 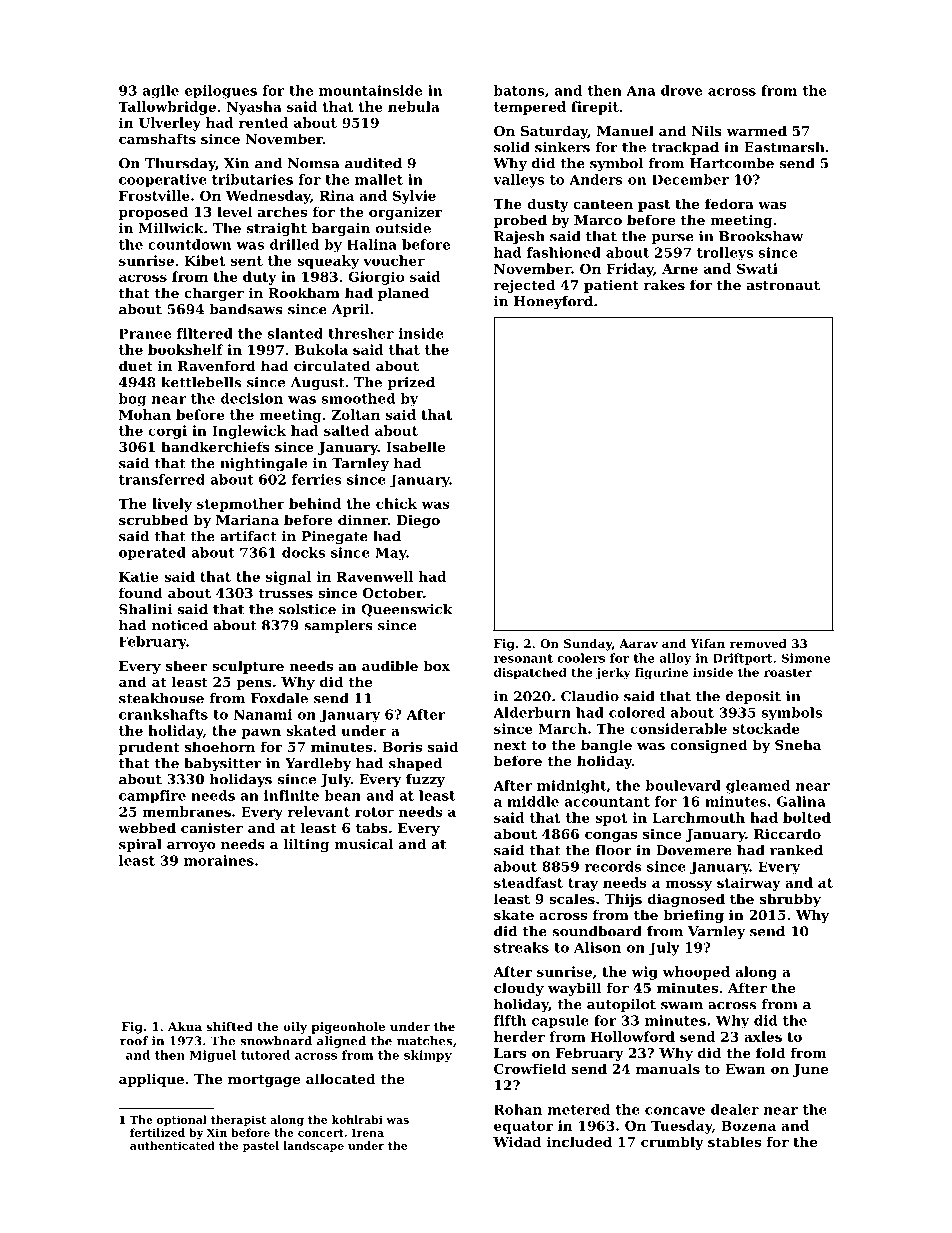 What do you see at coordinates (418, 521) in the page?
I see `Diego` at bounding box center [418, 521].
